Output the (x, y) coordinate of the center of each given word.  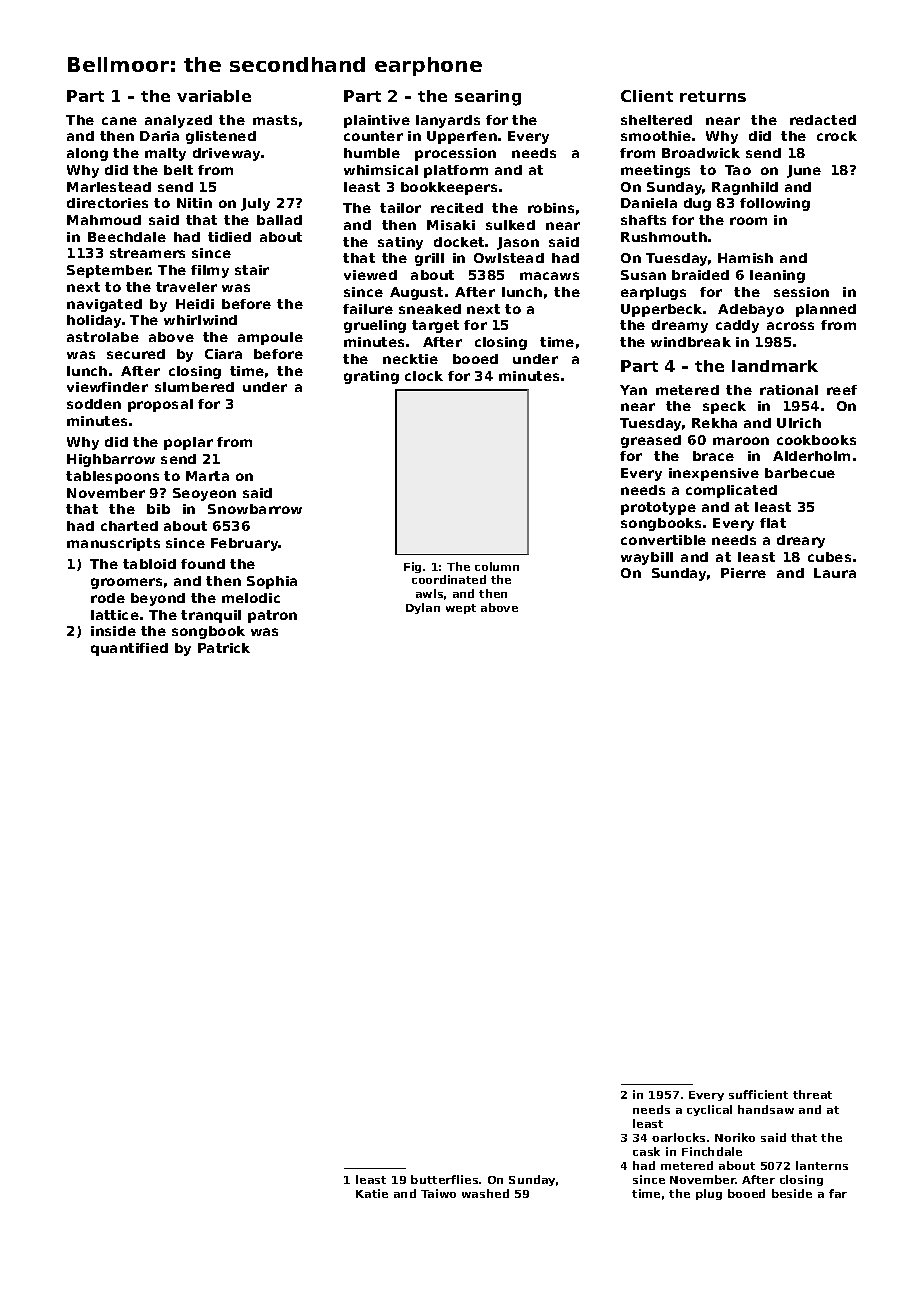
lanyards (448, 121)
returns (713, 96)
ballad (279, 220)
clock (424, 376)
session (801, 292)
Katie (372, 1193)
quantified (129, 649)
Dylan (423, 608)
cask (646, 1151)
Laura (835, 573)
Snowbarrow (255, 509)
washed (485, 1193)
